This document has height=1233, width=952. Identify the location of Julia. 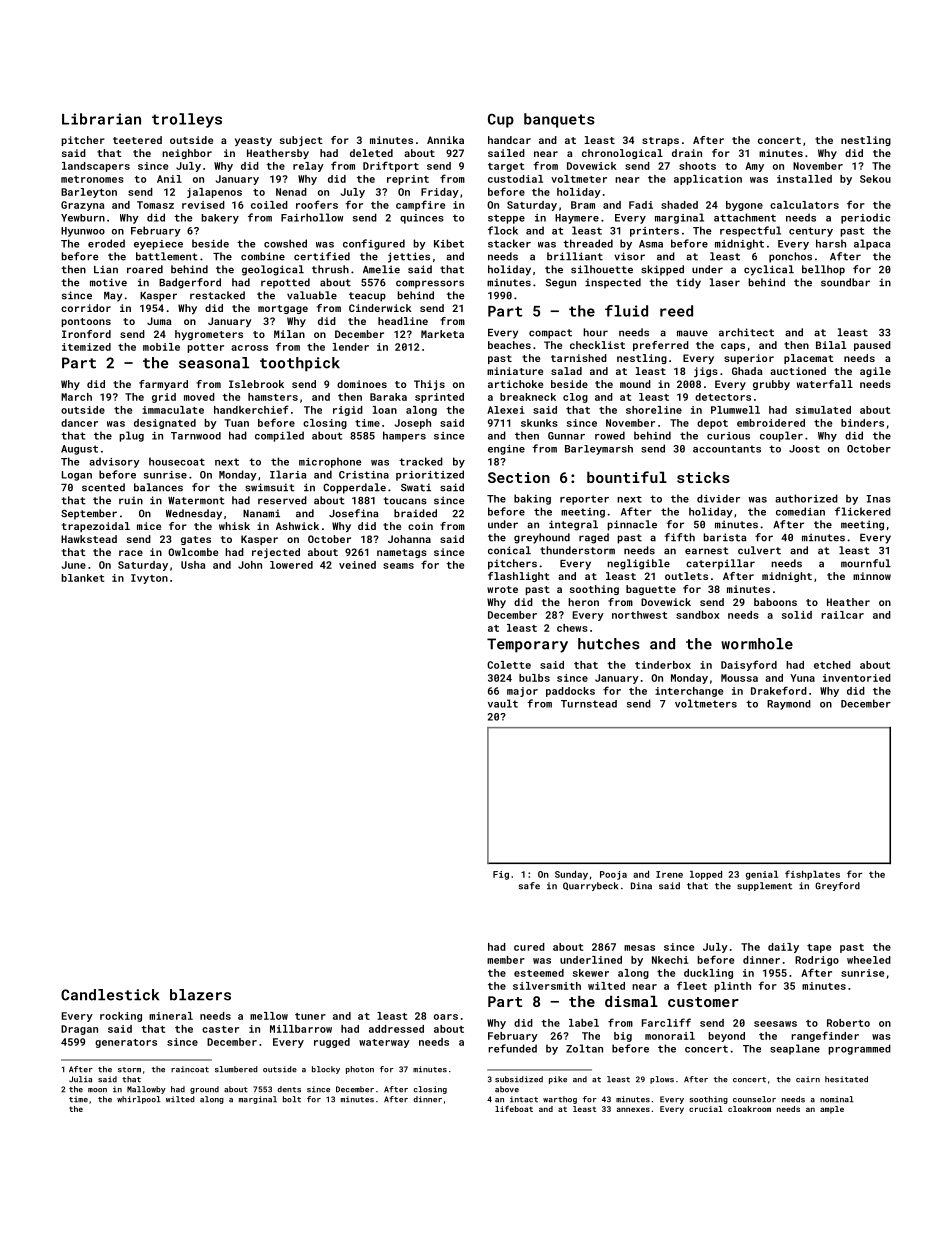
(80, 1079).
